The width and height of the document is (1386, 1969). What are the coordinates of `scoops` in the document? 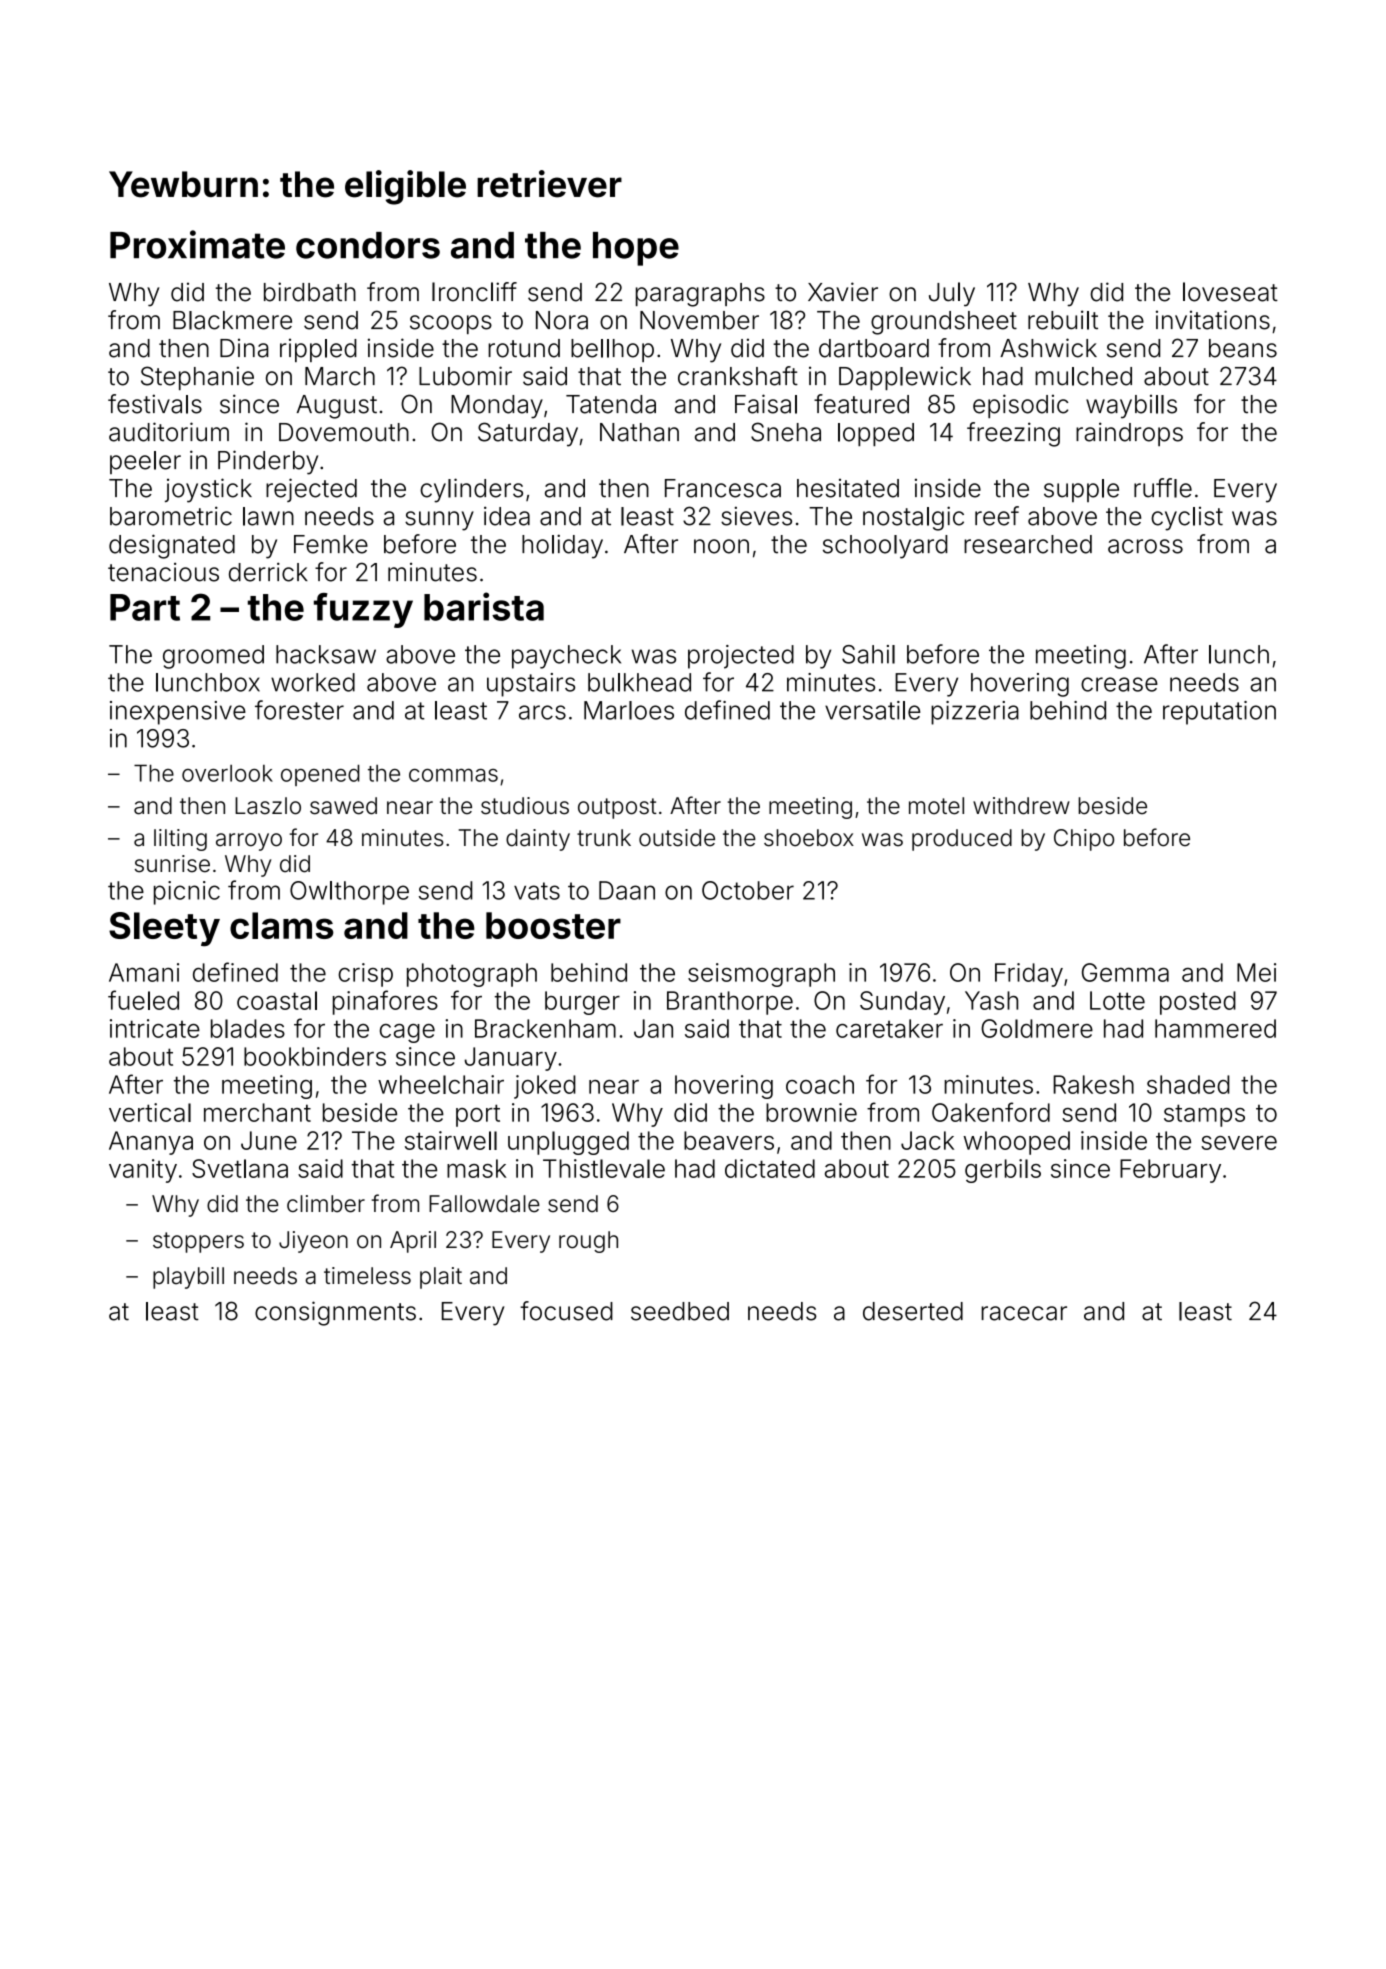 It's located at (451, 324).
